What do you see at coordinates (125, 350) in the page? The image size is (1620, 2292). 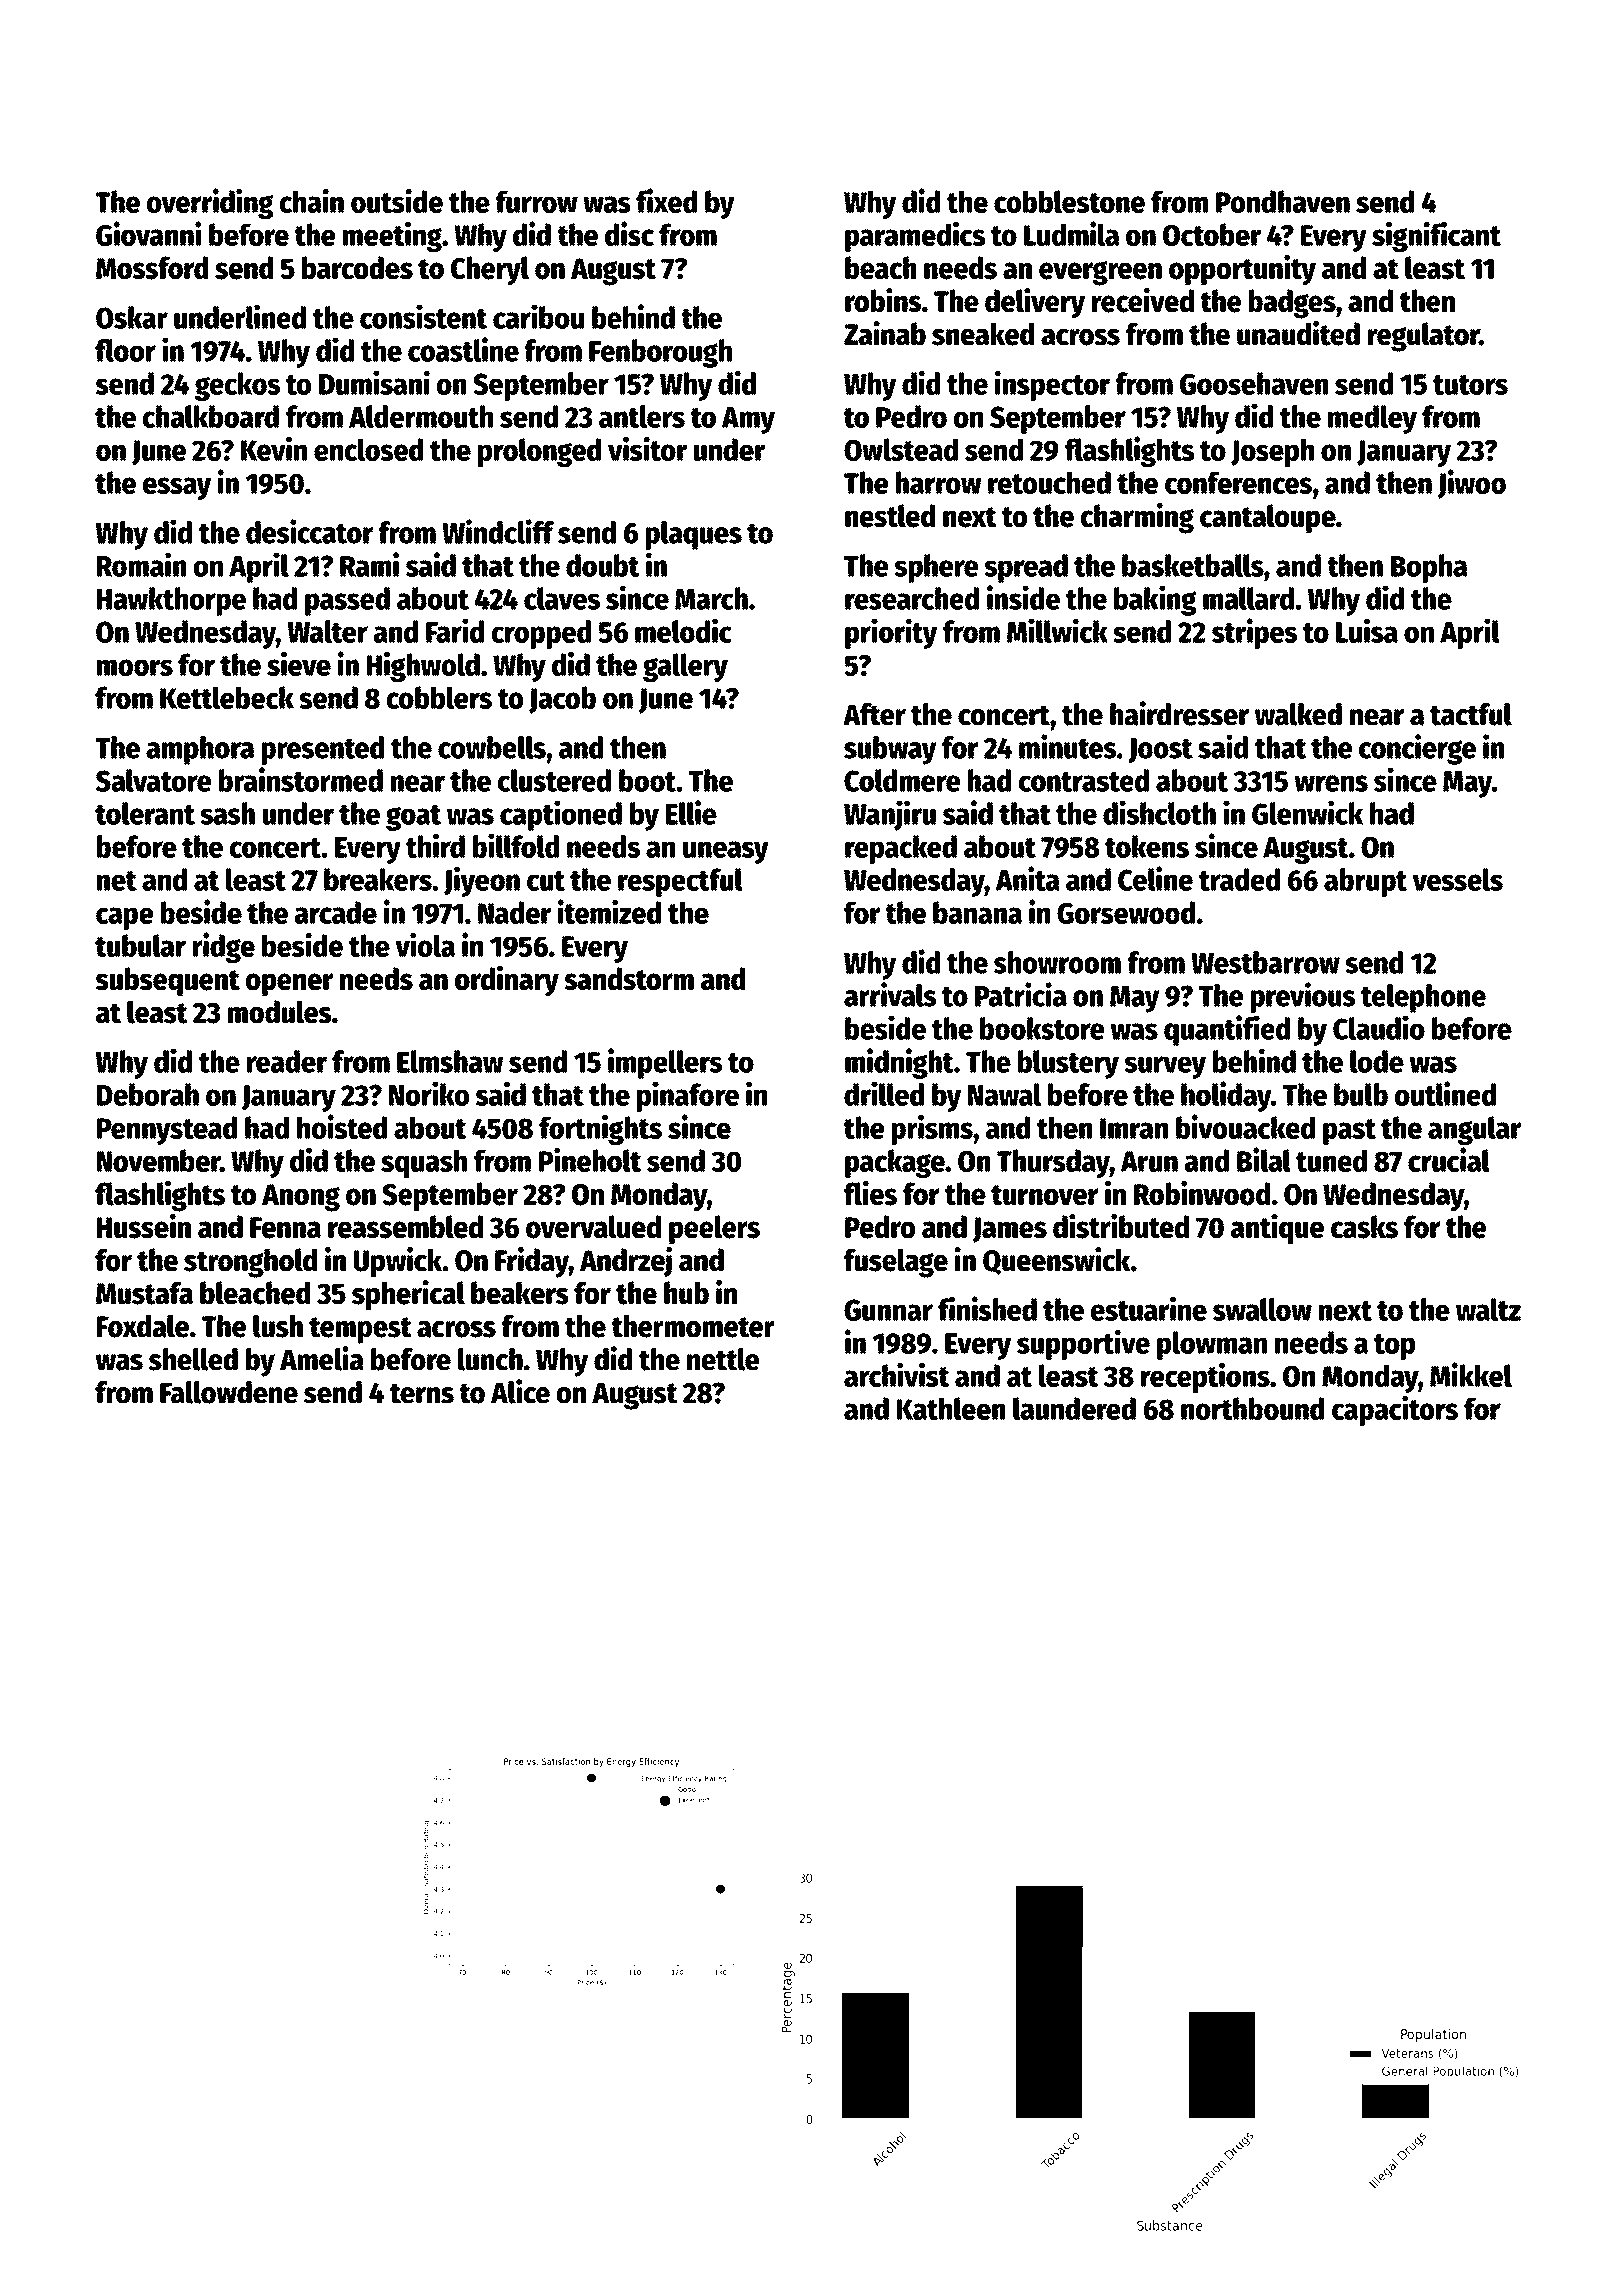 I see `floor` at bounding box center [125, 350].
